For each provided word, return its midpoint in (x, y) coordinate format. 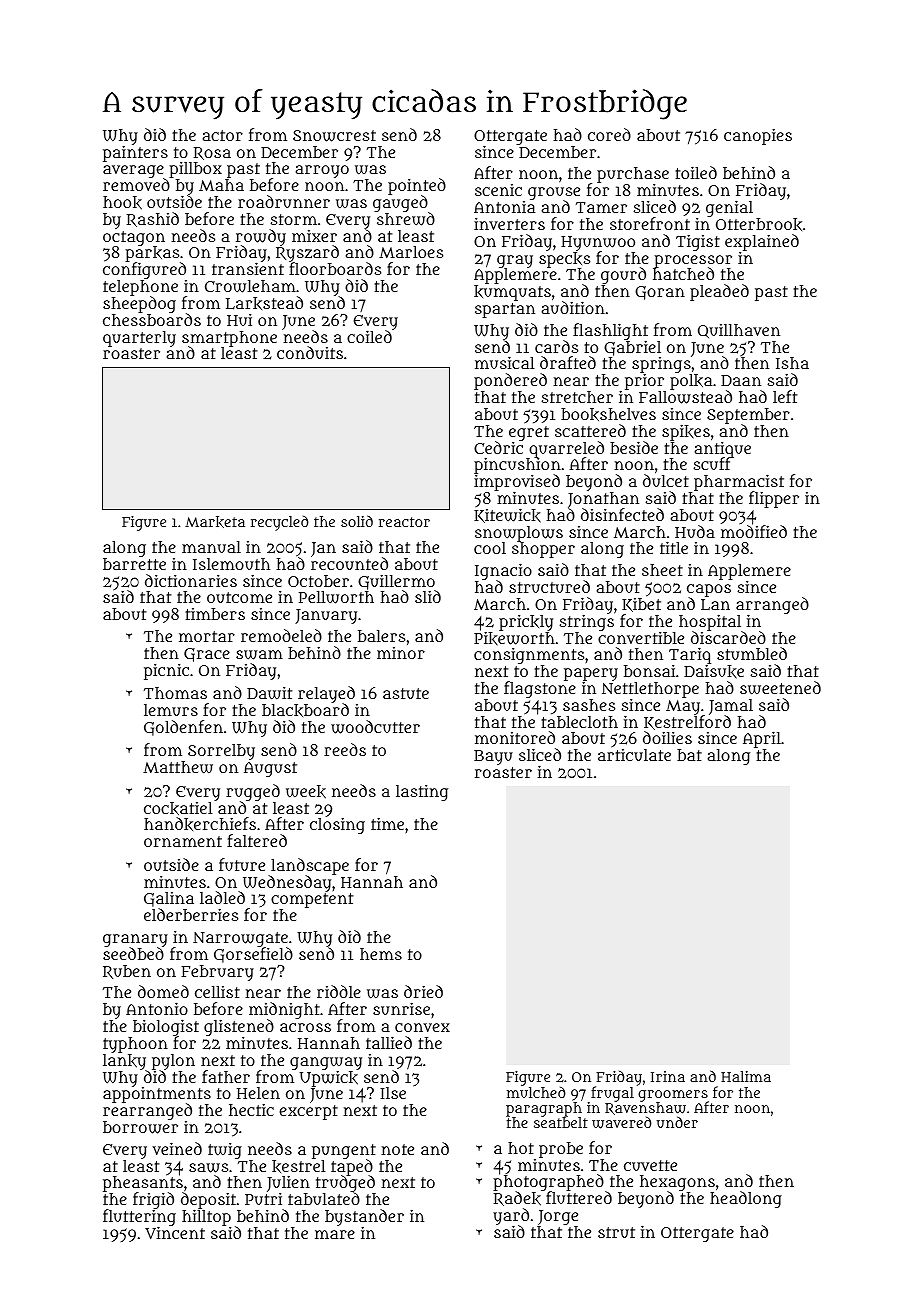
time (387, 823)
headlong (746, 1200)
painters (135, 153)
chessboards (152, 320)
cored (609, 134)
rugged (253, 792)
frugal (612, 1094)
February (218, 973)
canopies (758, 136)
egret (529, 433)
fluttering (139, 1218)
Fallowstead (685, 397)
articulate (634, 755)
